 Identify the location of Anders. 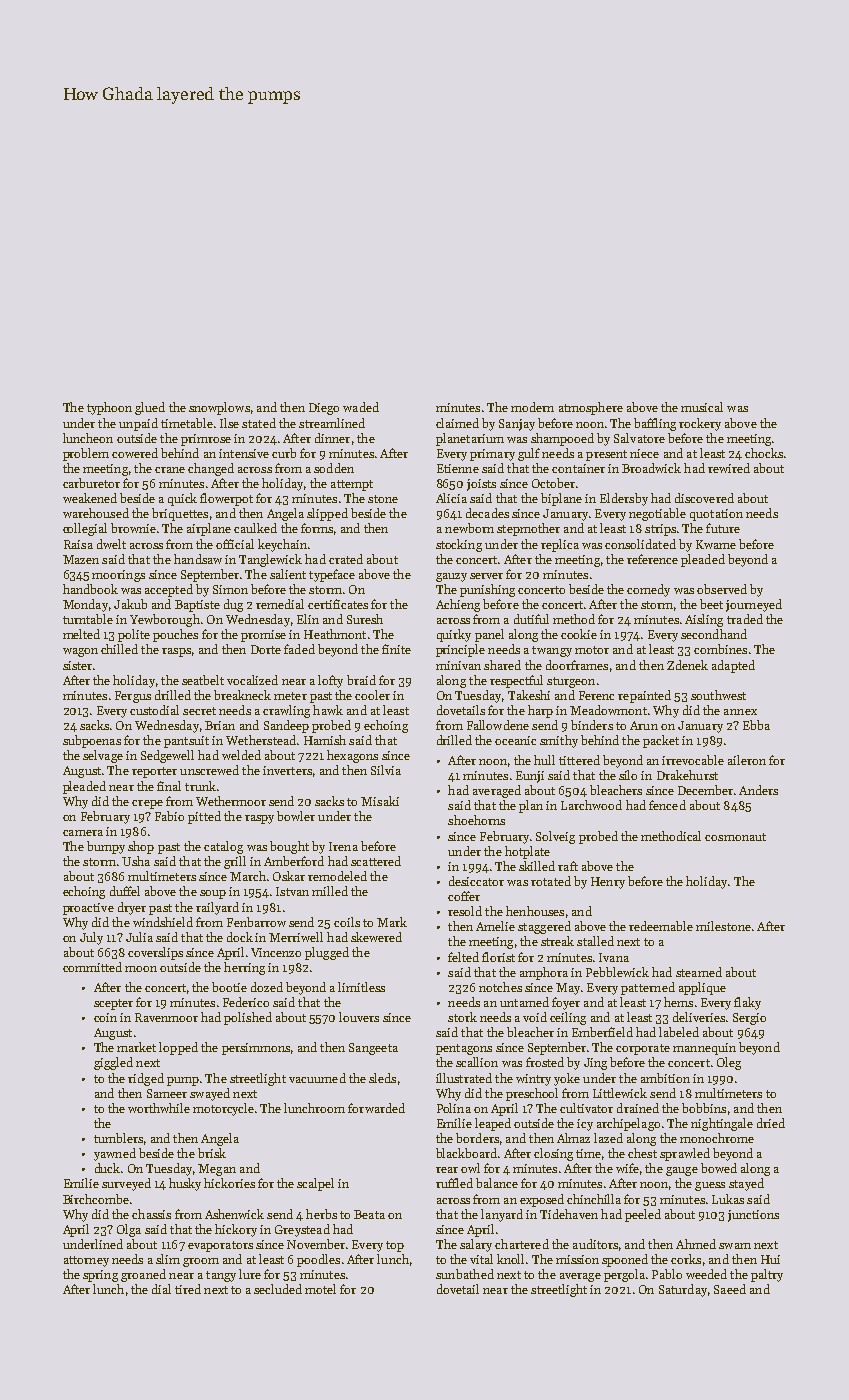
(758, 790).
